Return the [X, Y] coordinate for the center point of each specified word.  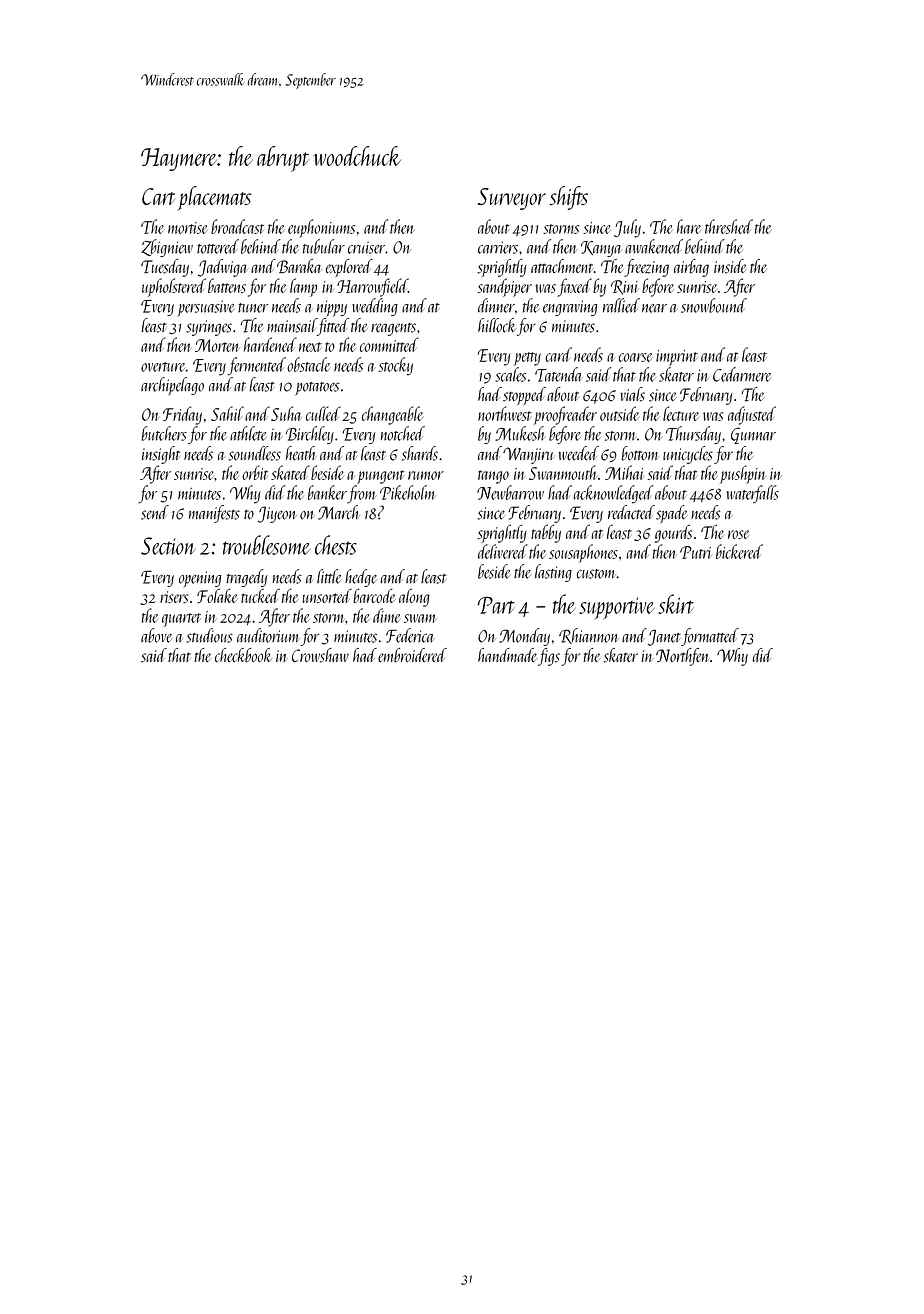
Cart [158, 196]
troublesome [267, 545]
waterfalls [753, 494]
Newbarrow [510, 492]
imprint [677, 358]
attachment [562, 266]
